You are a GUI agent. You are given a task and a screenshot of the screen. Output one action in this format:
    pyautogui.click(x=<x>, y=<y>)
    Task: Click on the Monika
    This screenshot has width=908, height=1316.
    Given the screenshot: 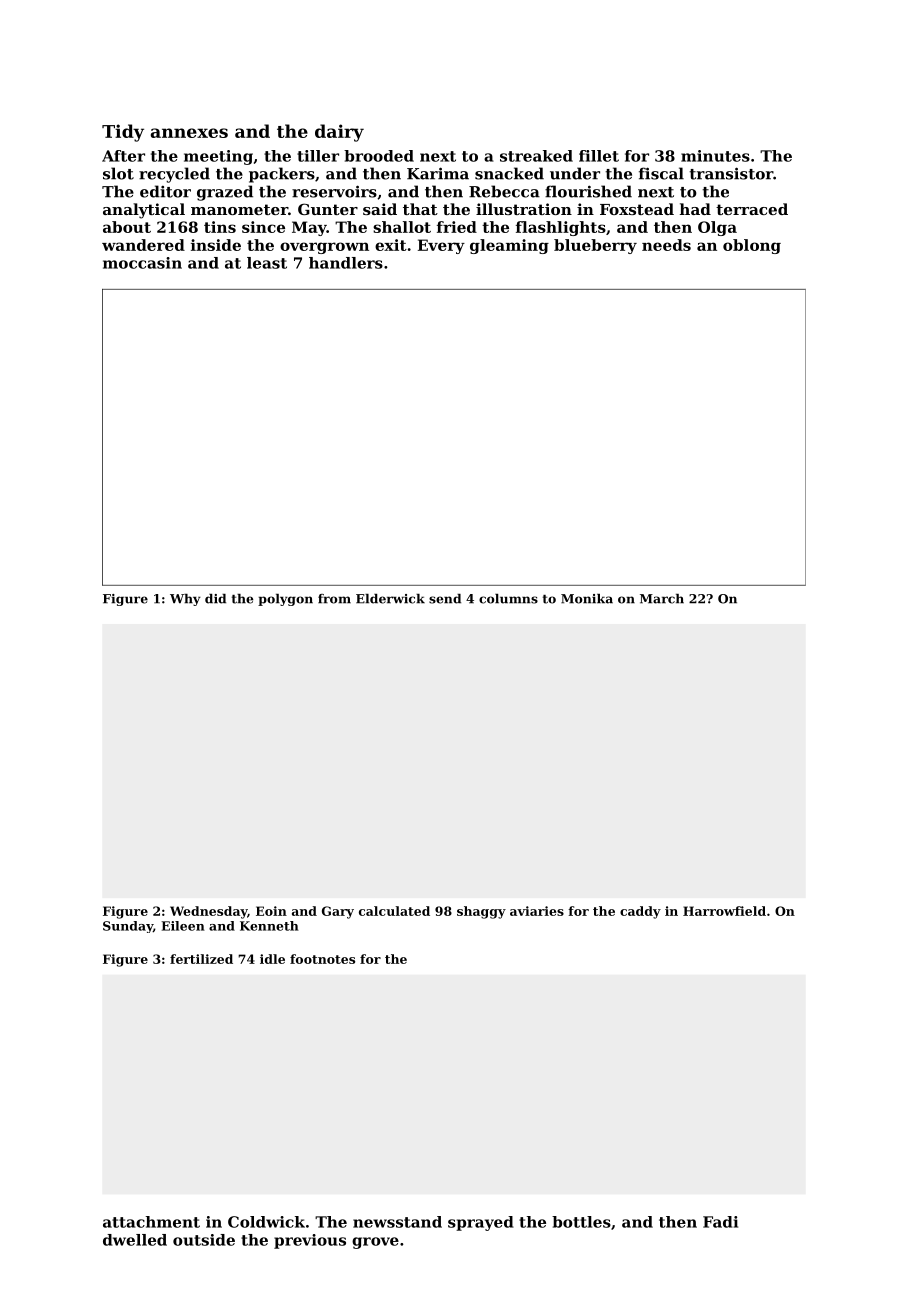 What is the action you would take?
    pyautogui.click(x=587, y=599)
